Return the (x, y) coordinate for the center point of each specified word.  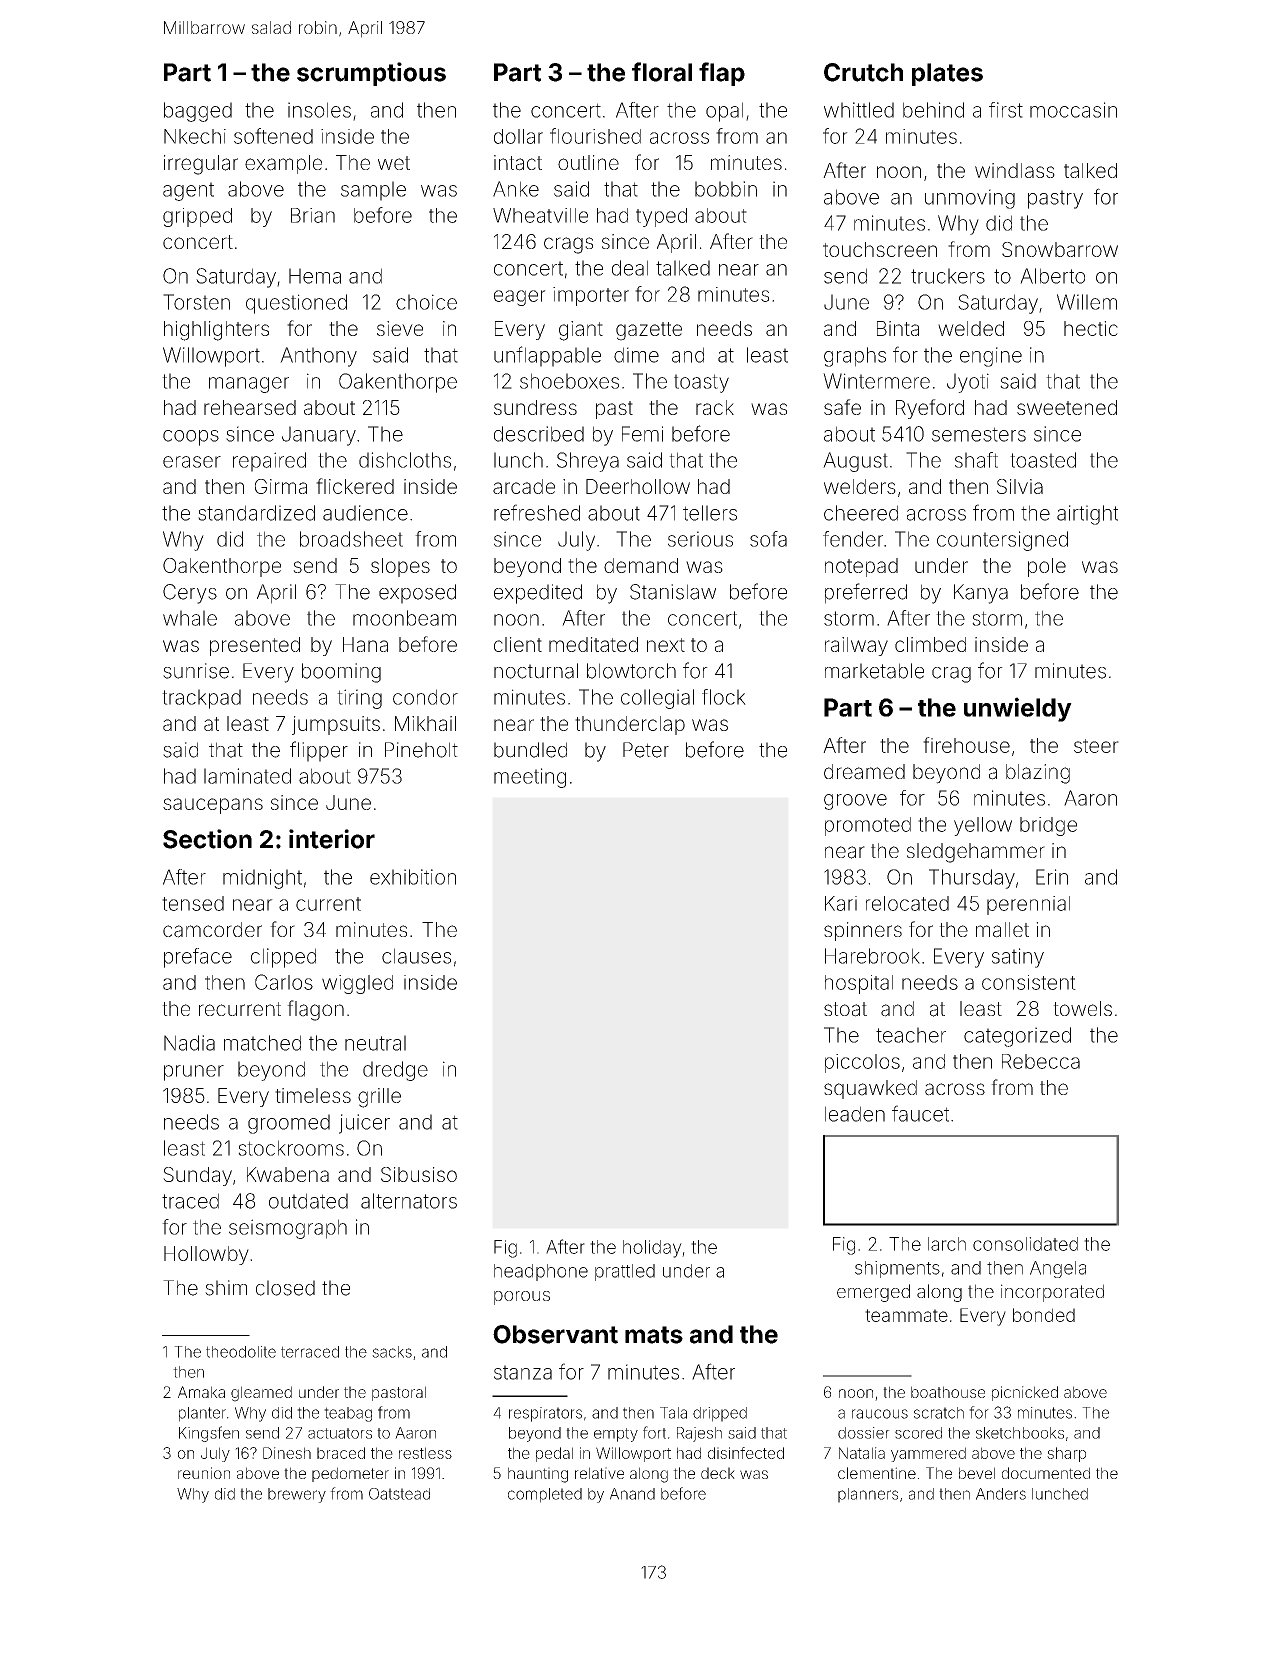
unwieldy (1018, 709)
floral (662, 72)
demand (641, 565)
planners (868, 1495)
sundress (535, 407)
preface (198, 958)
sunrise (196, 671)
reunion (204, 1473)
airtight (1087, 515)
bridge (1048, 826)
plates (947, 74)
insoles (319, 110)
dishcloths (405, 460)
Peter (646, 750)
